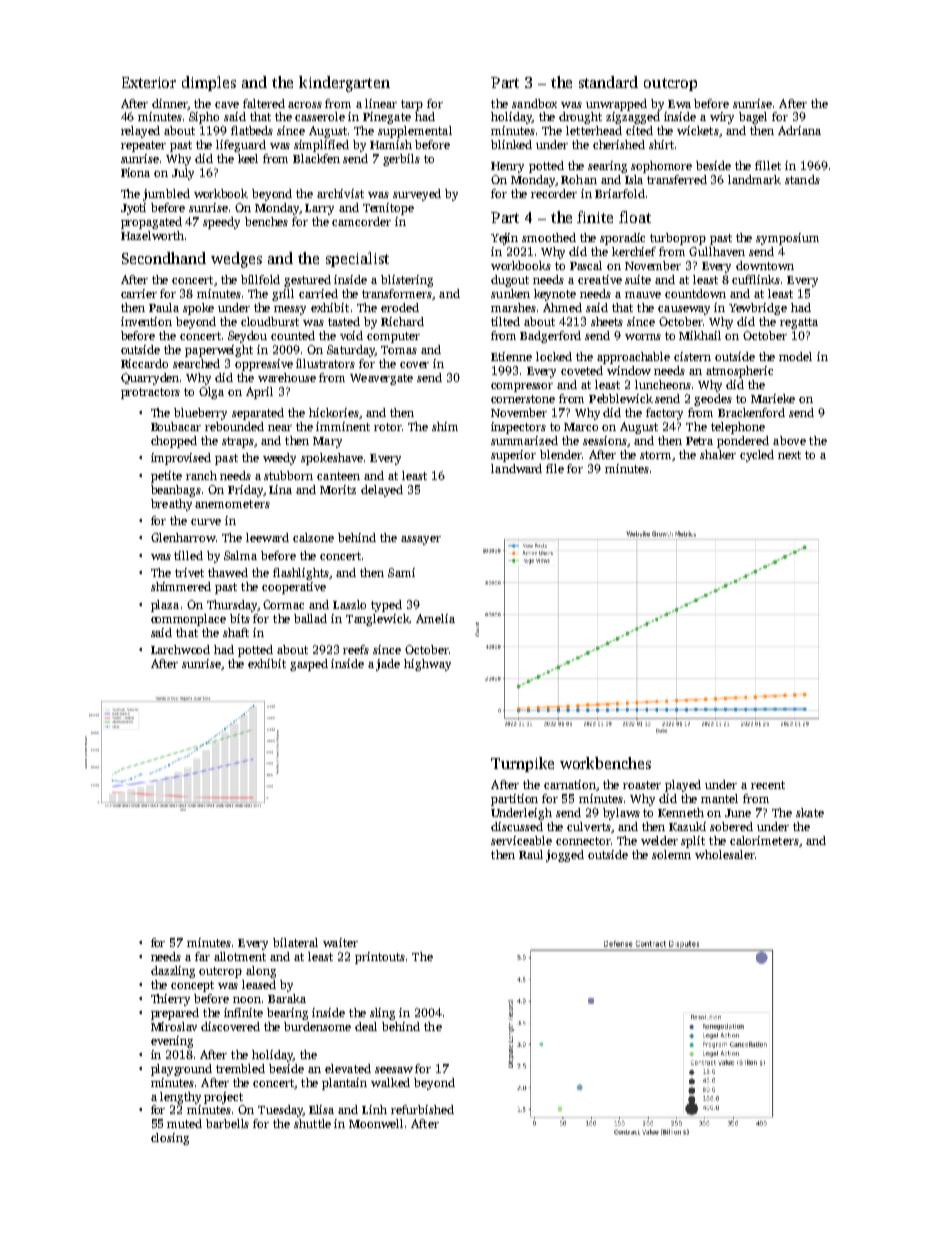 The height and width of the page is (1233, 952). What do you see at coordinates (149, 82) in the page?
I see `Exterior` at bounding box center [149, 82].
